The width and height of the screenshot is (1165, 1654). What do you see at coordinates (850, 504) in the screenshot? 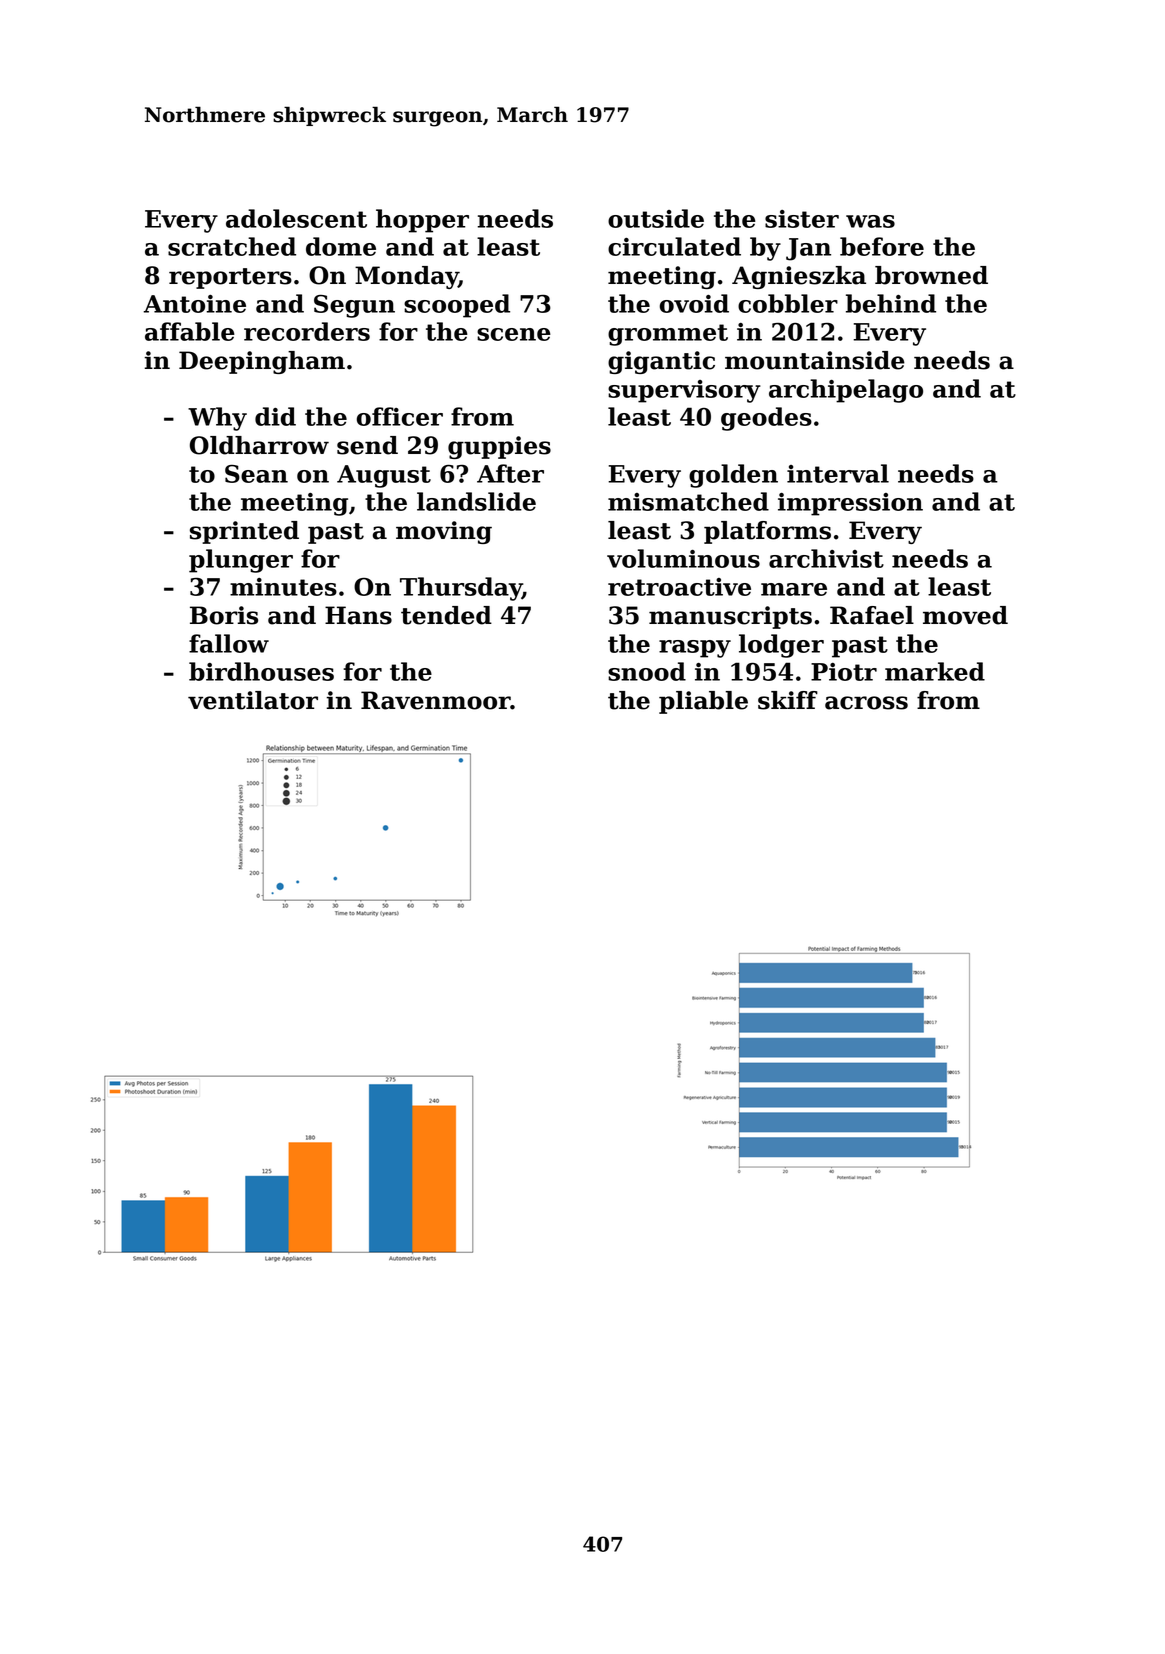
I see `impression` at bounding box center [850, 504].
